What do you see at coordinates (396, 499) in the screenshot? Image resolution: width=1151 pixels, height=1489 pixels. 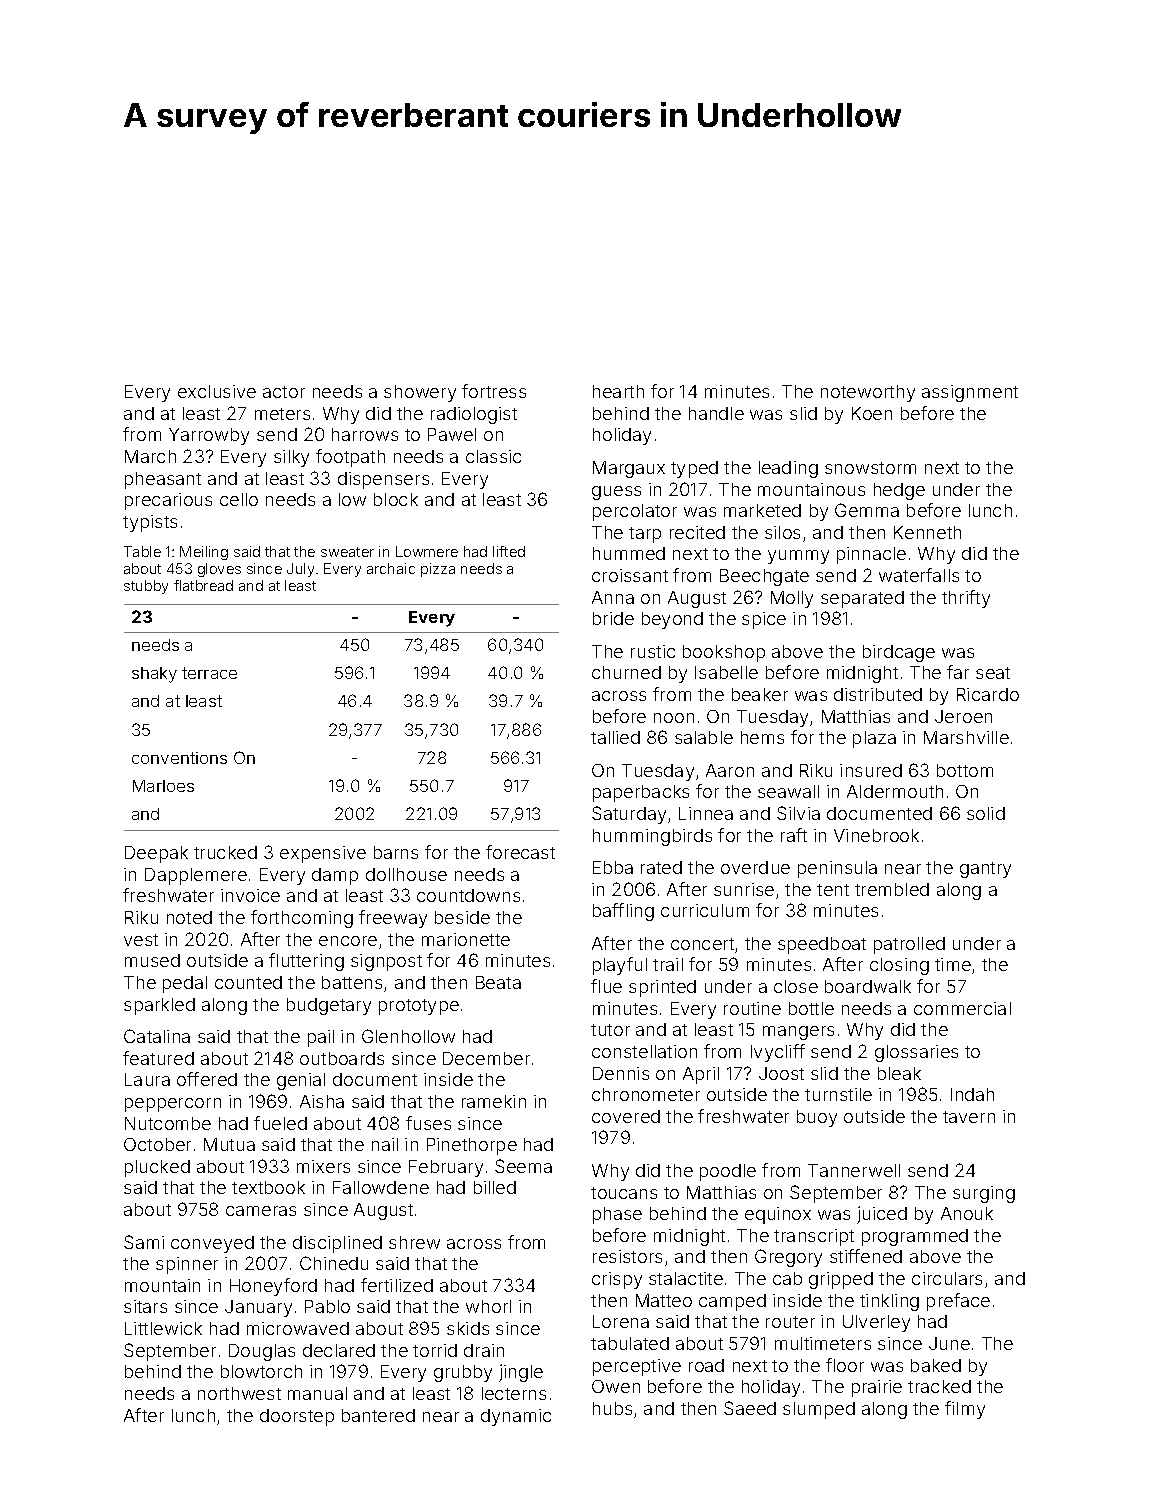 I see `block` at bounding box center [396, 499].
